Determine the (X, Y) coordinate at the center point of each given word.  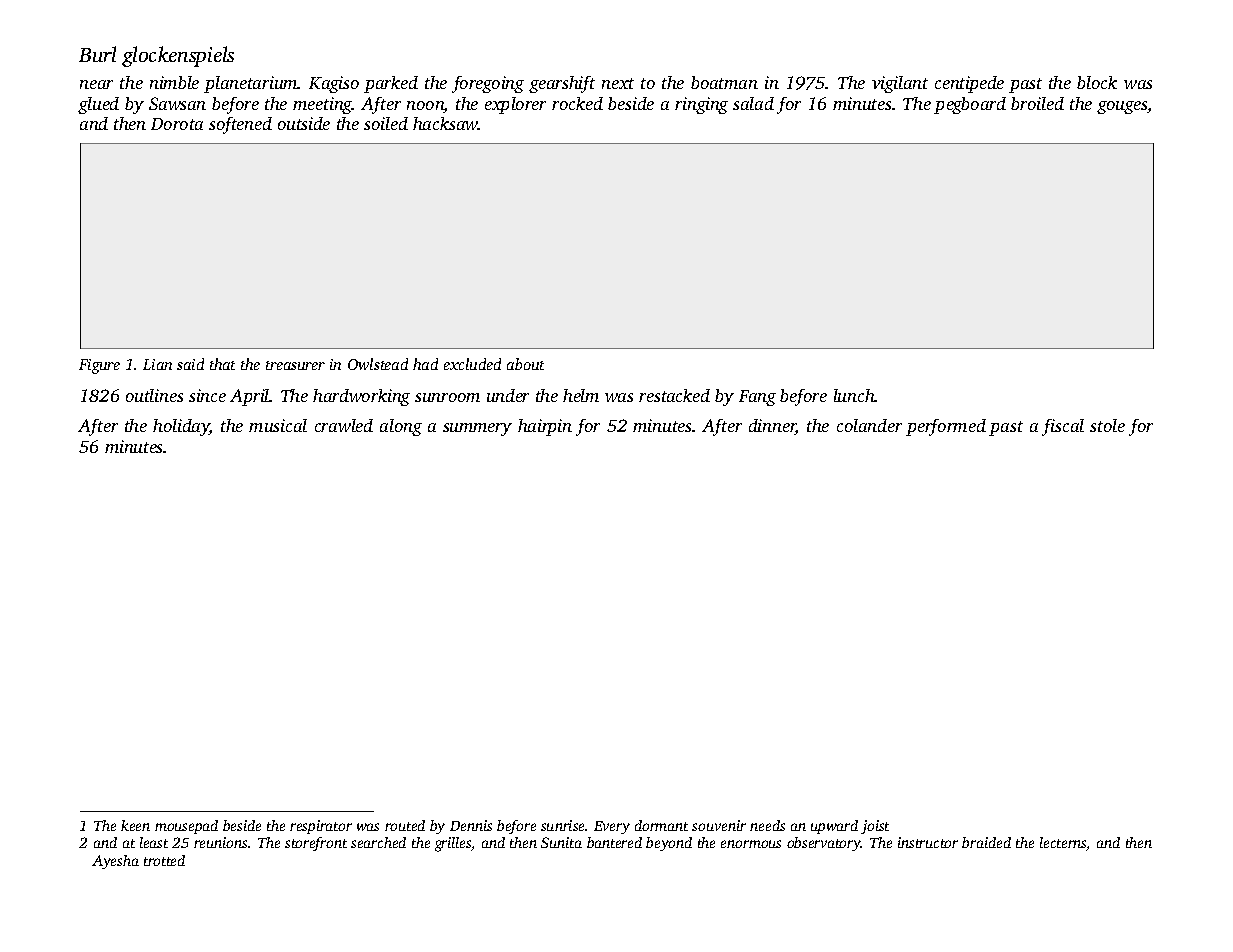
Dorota (177, 124)
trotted (164, 860)
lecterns (1063, 844)
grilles (453, 844)
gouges (1122, 107)
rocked (577, 103)
